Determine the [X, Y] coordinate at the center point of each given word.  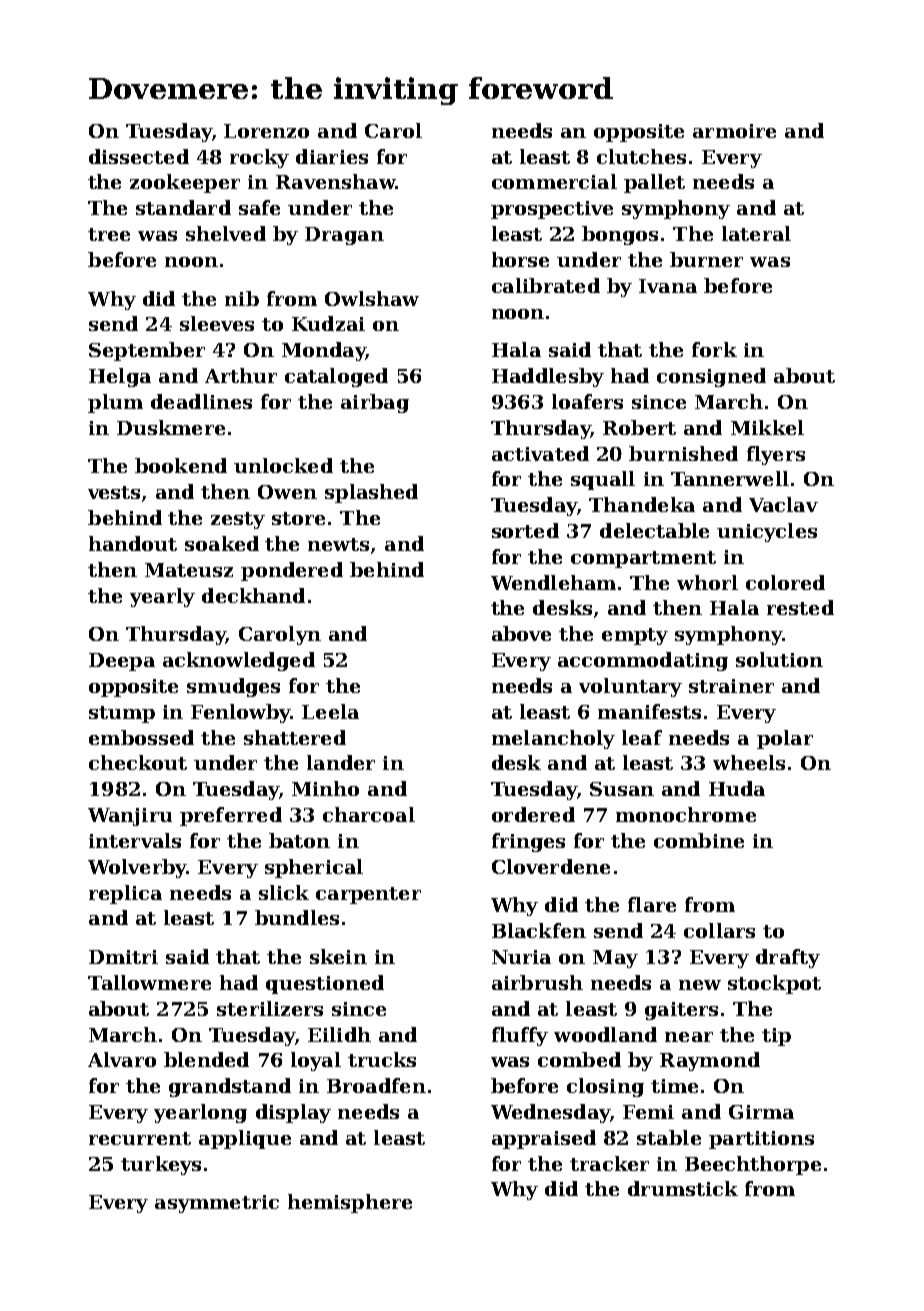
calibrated [546, 285]
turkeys [161, 1165]
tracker [609, 1163]
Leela [330, 711]
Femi [648, 1112]
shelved [226, 233]
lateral [756, 233]
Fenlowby [241, 713]
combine [699, 840]
